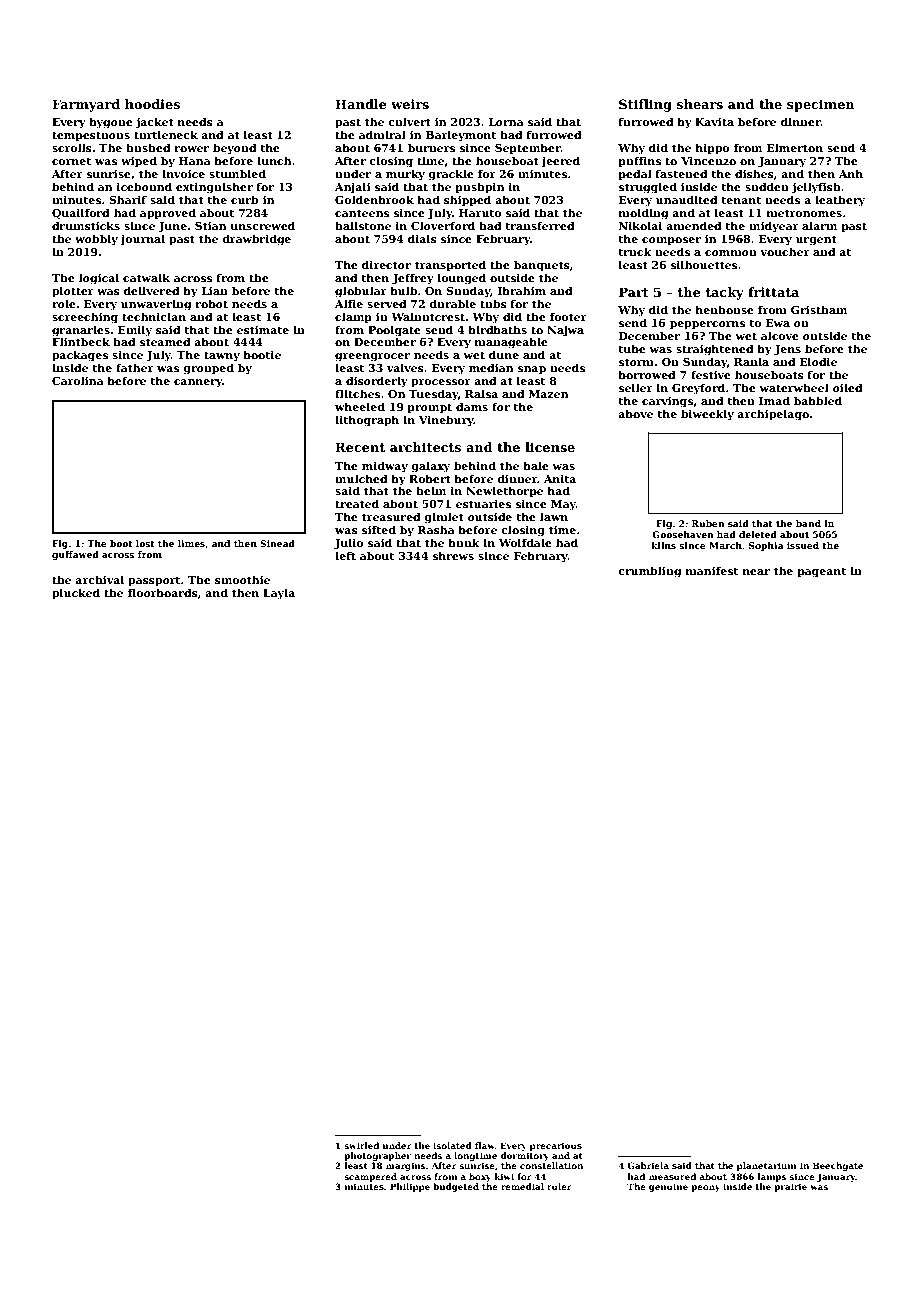 Image resolution: width=924 pixels, height=1308 pixels. Describe the element at coordinates (506, 122) in the page. I see `Lorna` at that location.
